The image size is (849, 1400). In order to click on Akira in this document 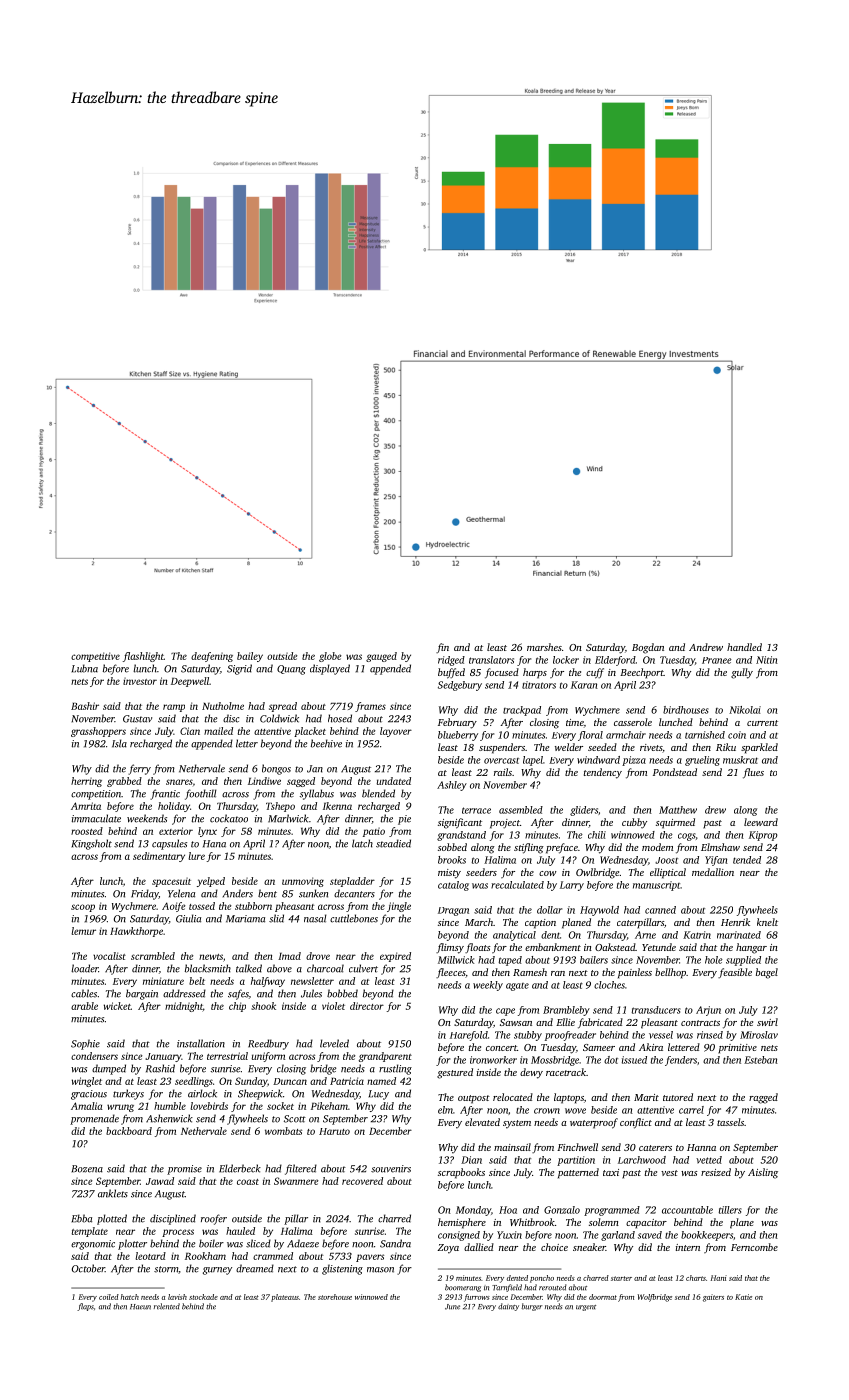, I will do `click(651, 1047)`.
